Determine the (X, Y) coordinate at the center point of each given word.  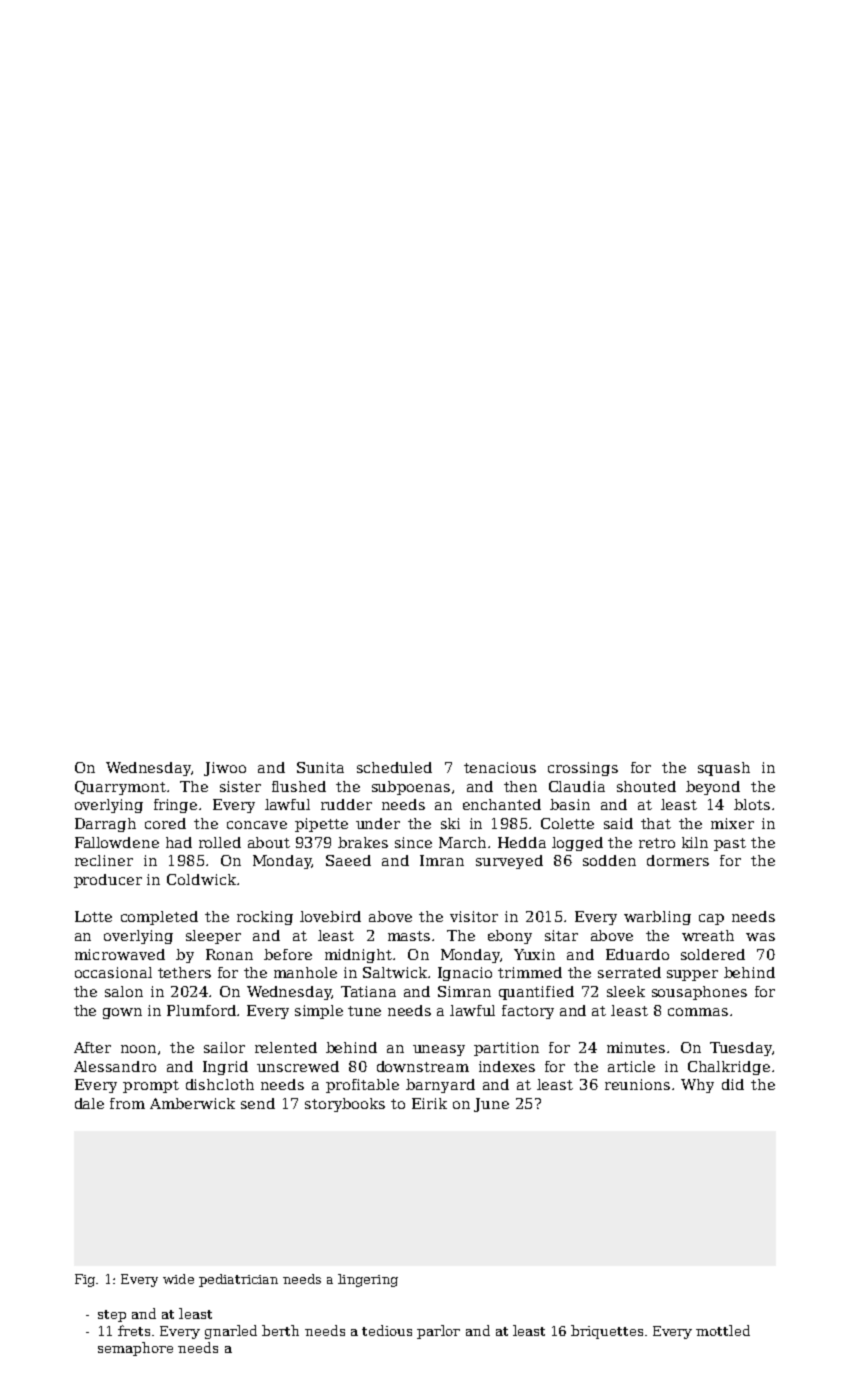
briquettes (607, 1332)
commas (698, 1012)
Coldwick (201, 879)
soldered (713, 954)
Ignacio (465, 974)
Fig (85, 1280)
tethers (184, 972)
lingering (368, 1280)
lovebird (330, 916)
